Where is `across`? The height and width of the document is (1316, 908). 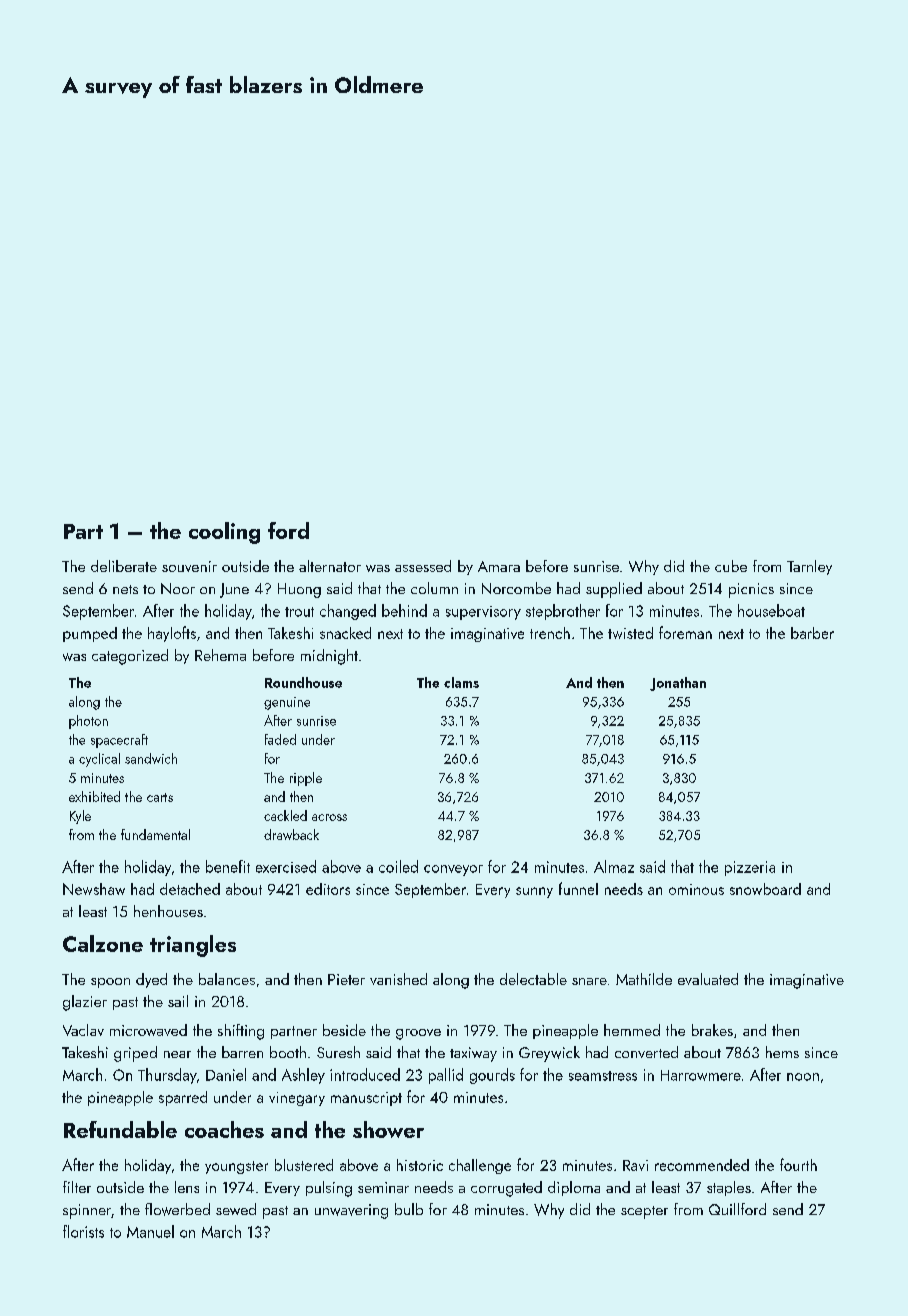
across is located at coordinates (329, 817).
